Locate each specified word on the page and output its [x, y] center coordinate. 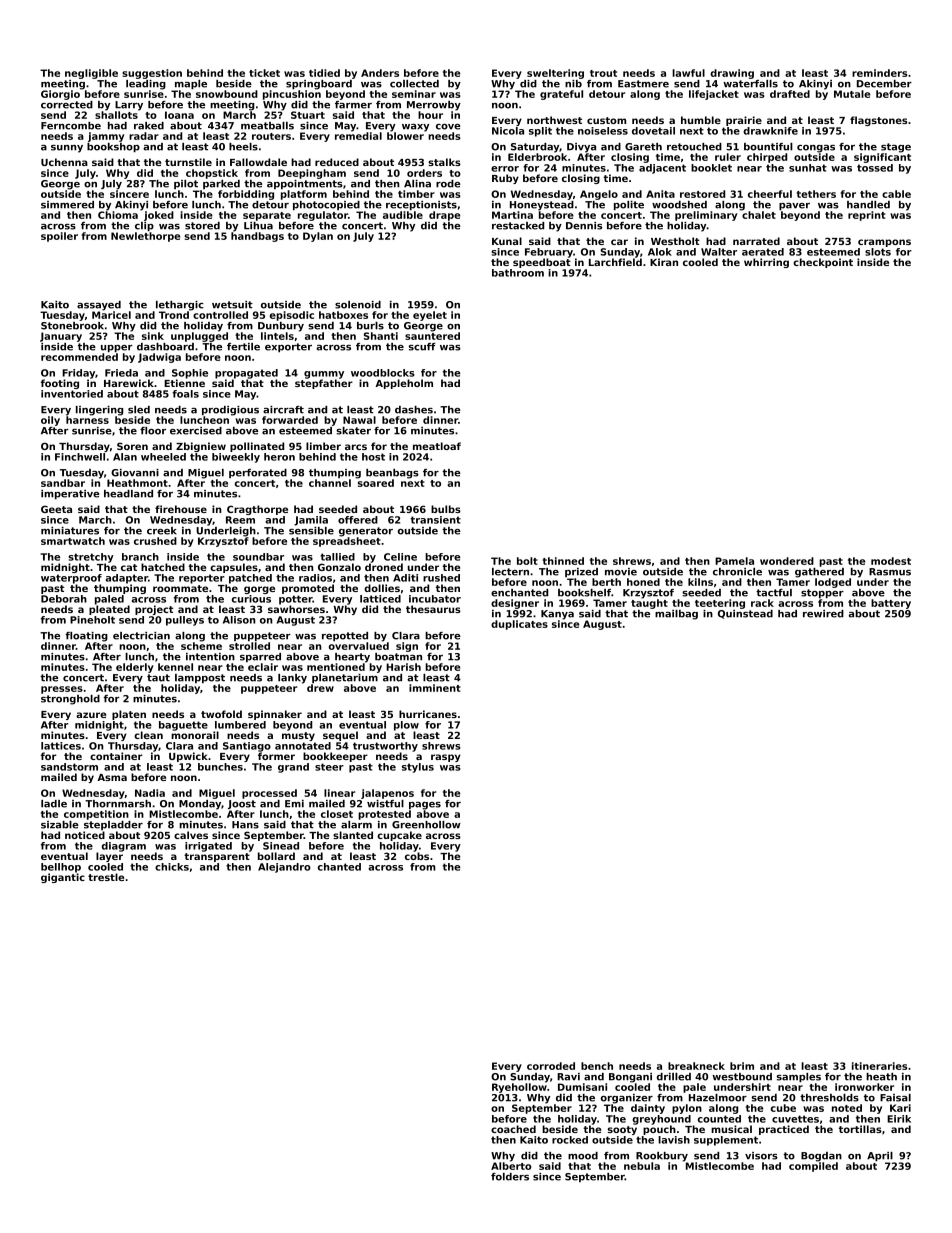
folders [510, 1177]
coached [513, 1129]
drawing [732, 74]
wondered [787, 561]
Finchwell [80, 457]
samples [799, 1077]
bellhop [61, 868]
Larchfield [615, 262]
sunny [67, 149]
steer [329, 767]
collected [414, 84]
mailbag [676, 615]
